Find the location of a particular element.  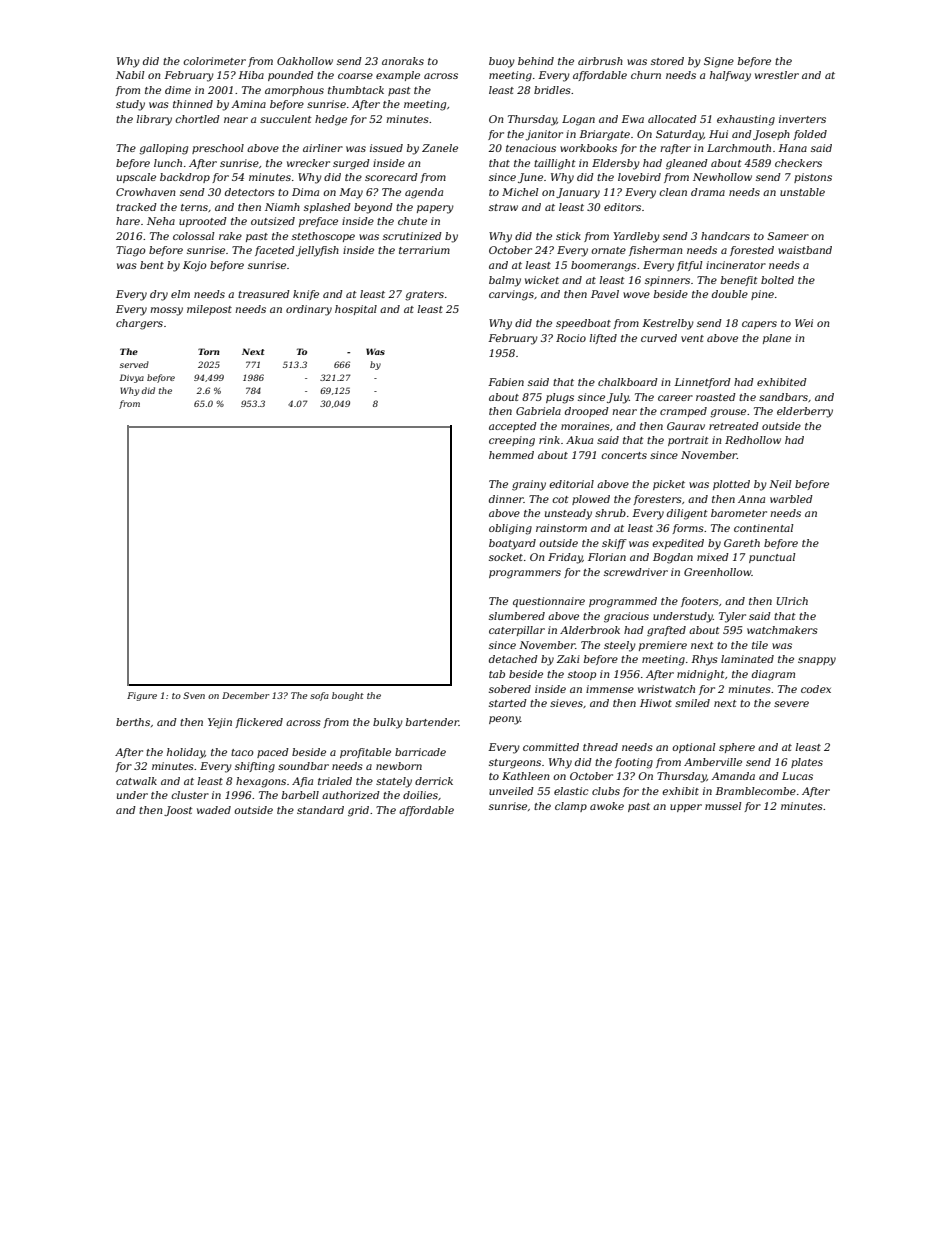

dry is located at coordinates (159, 295).
